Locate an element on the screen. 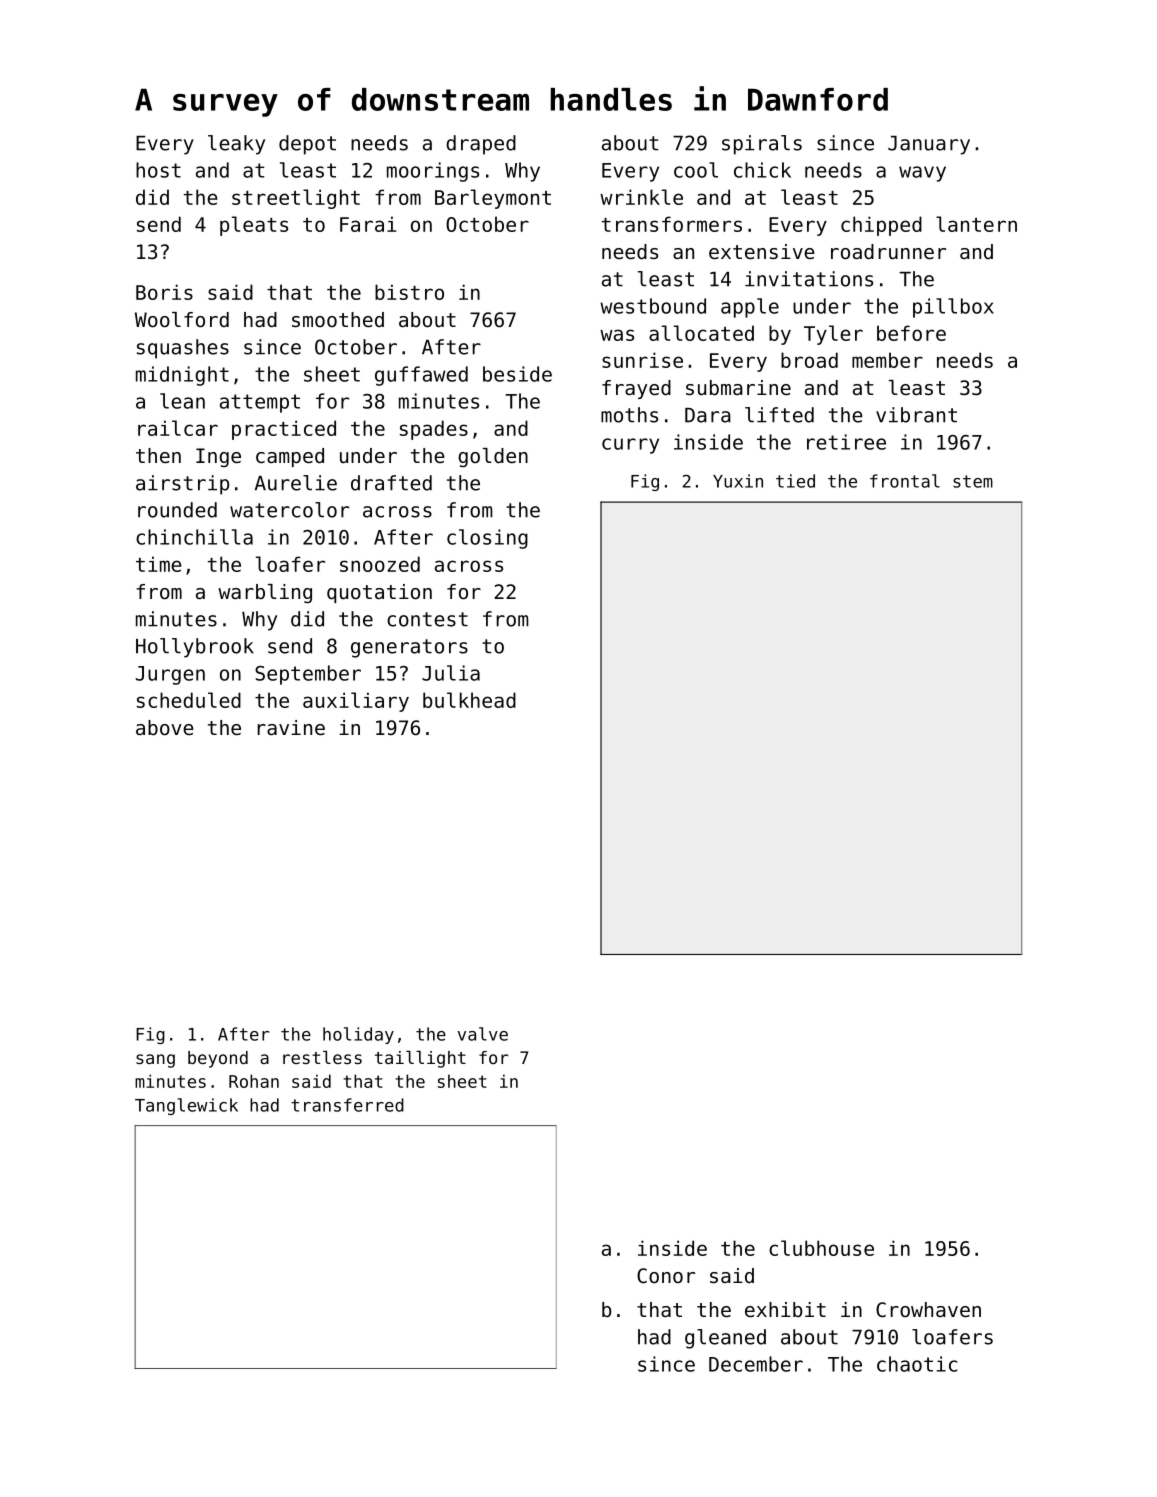  leaky is located at coordinates (236, 145).
